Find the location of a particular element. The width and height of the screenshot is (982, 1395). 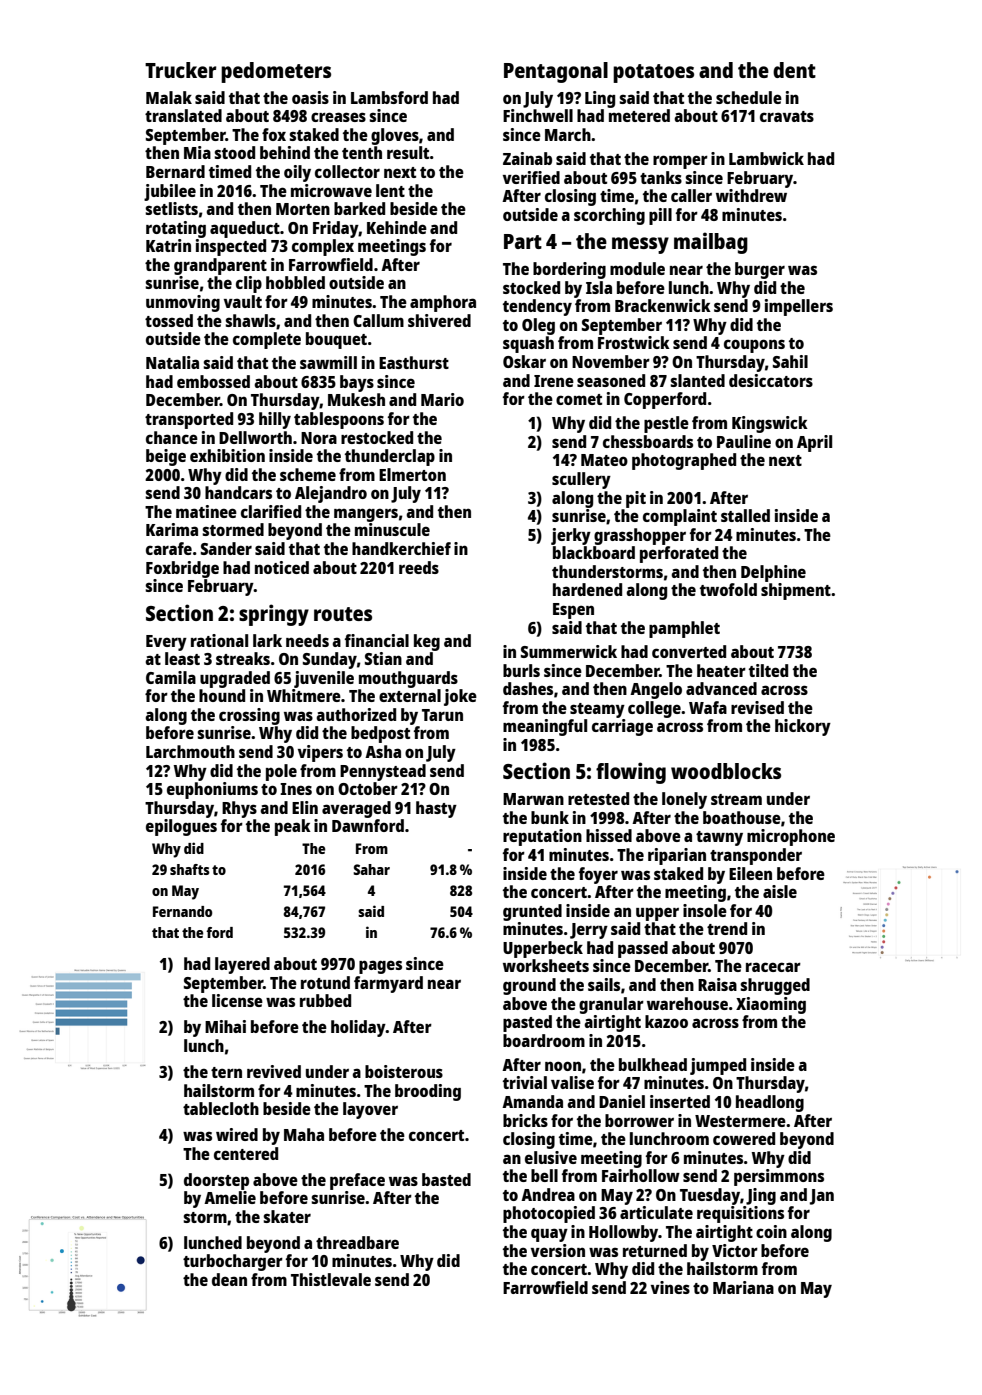

scullery is located at coordinates (581, 480).
